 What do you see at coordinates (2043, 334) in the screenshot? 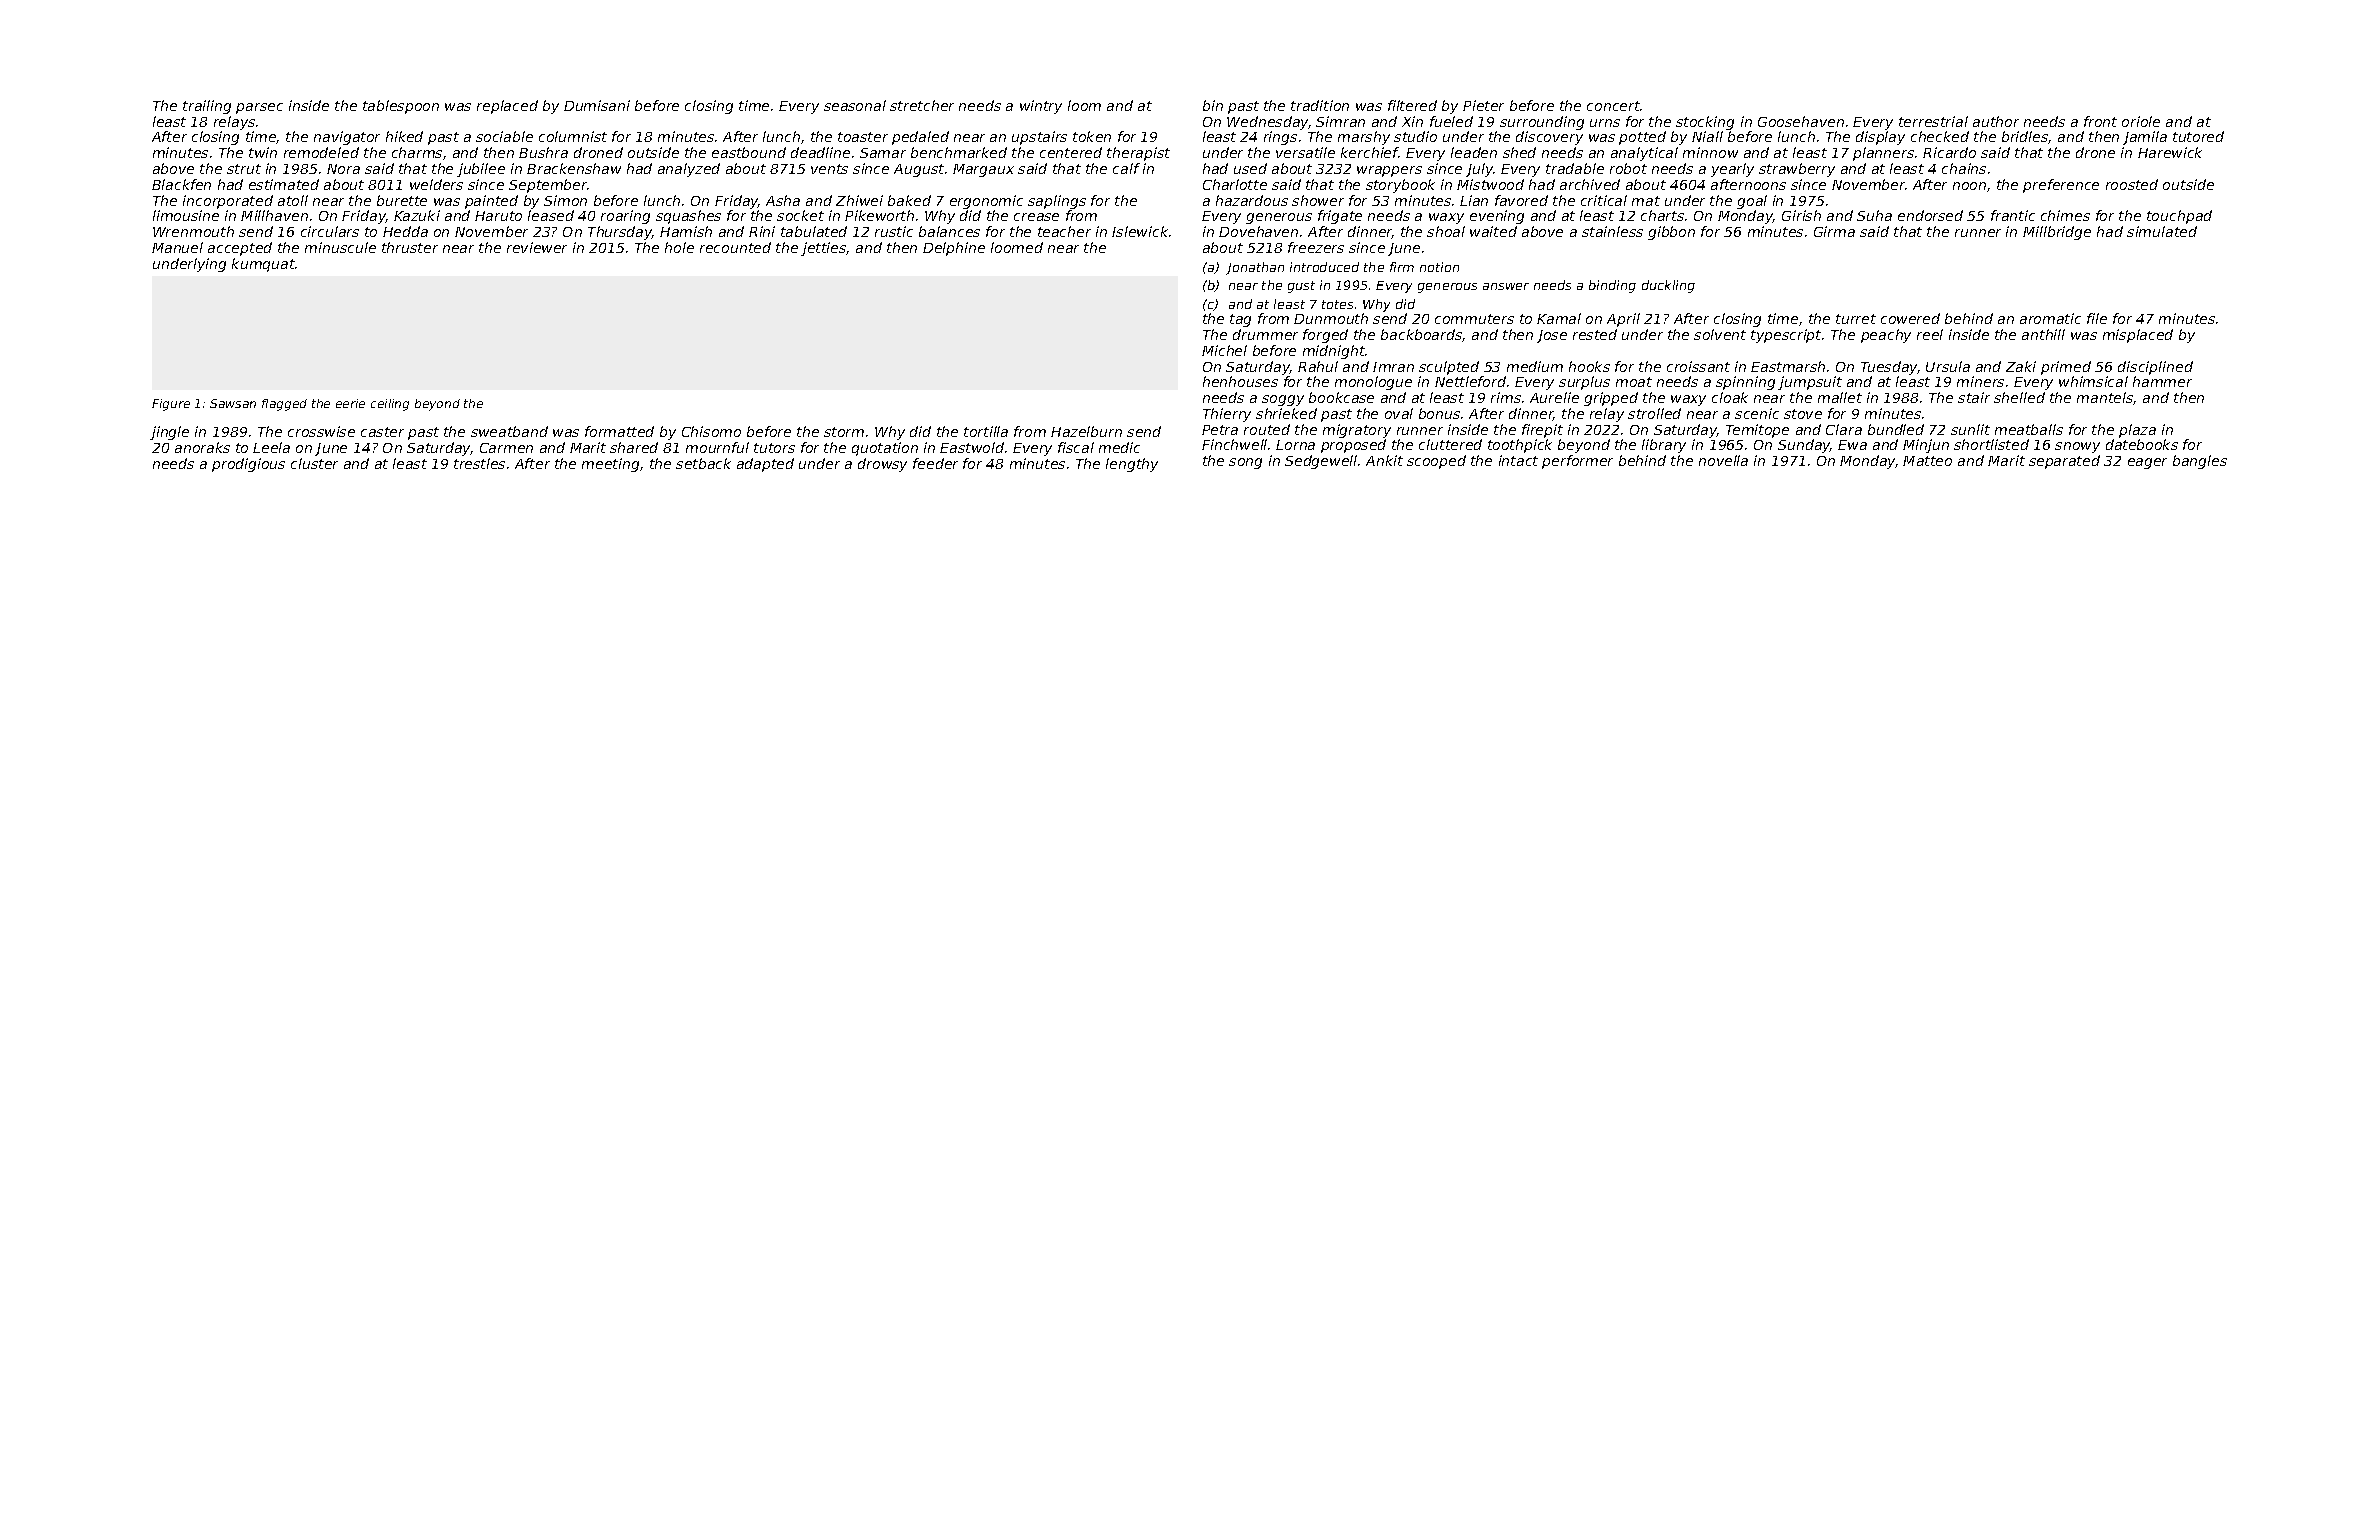
I see `anthill` at bounding box center [2043, 334].
